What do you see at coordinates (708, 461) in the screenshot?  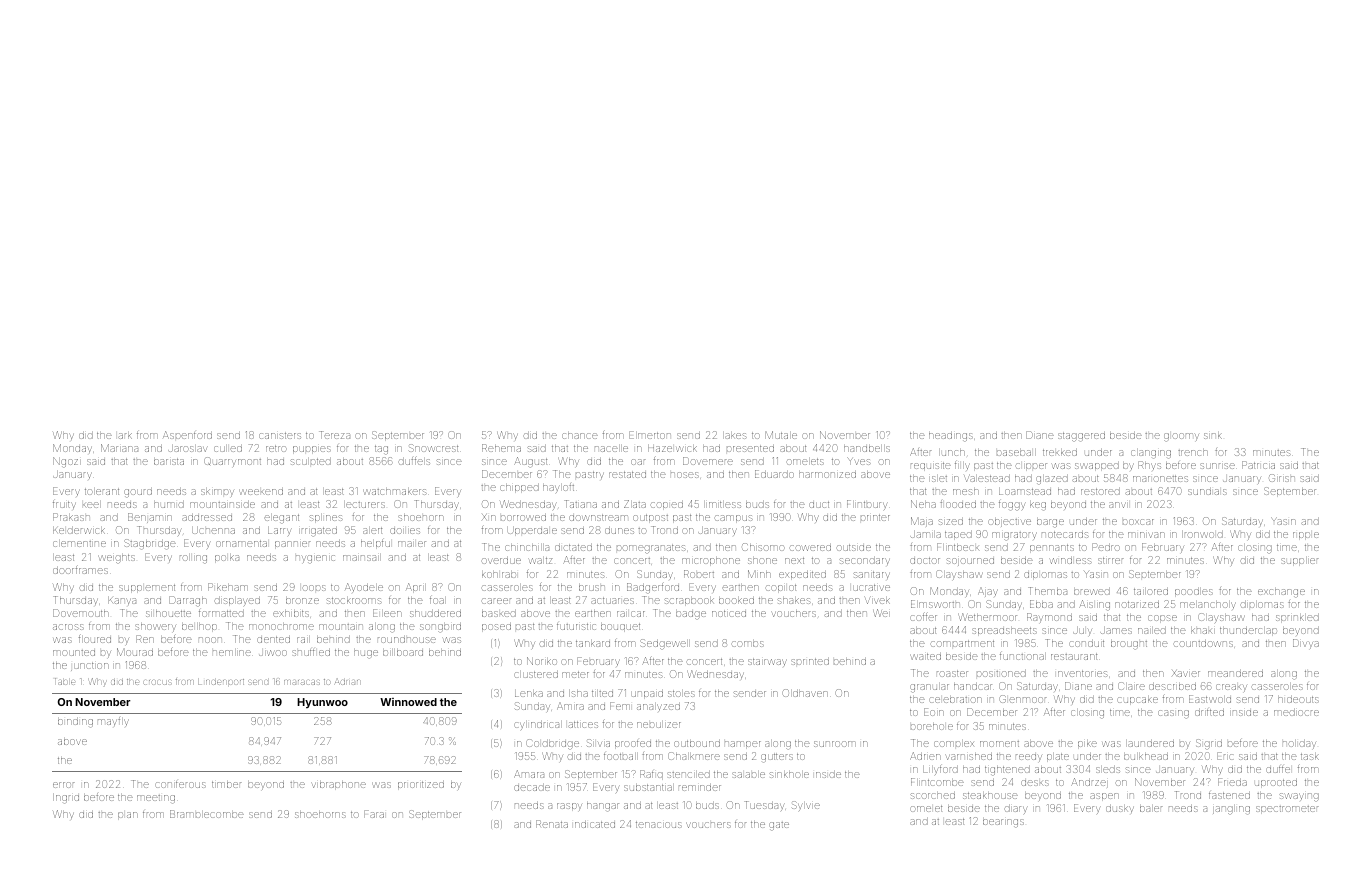 I see `Dovemere` at bounding box center [708, 461].
